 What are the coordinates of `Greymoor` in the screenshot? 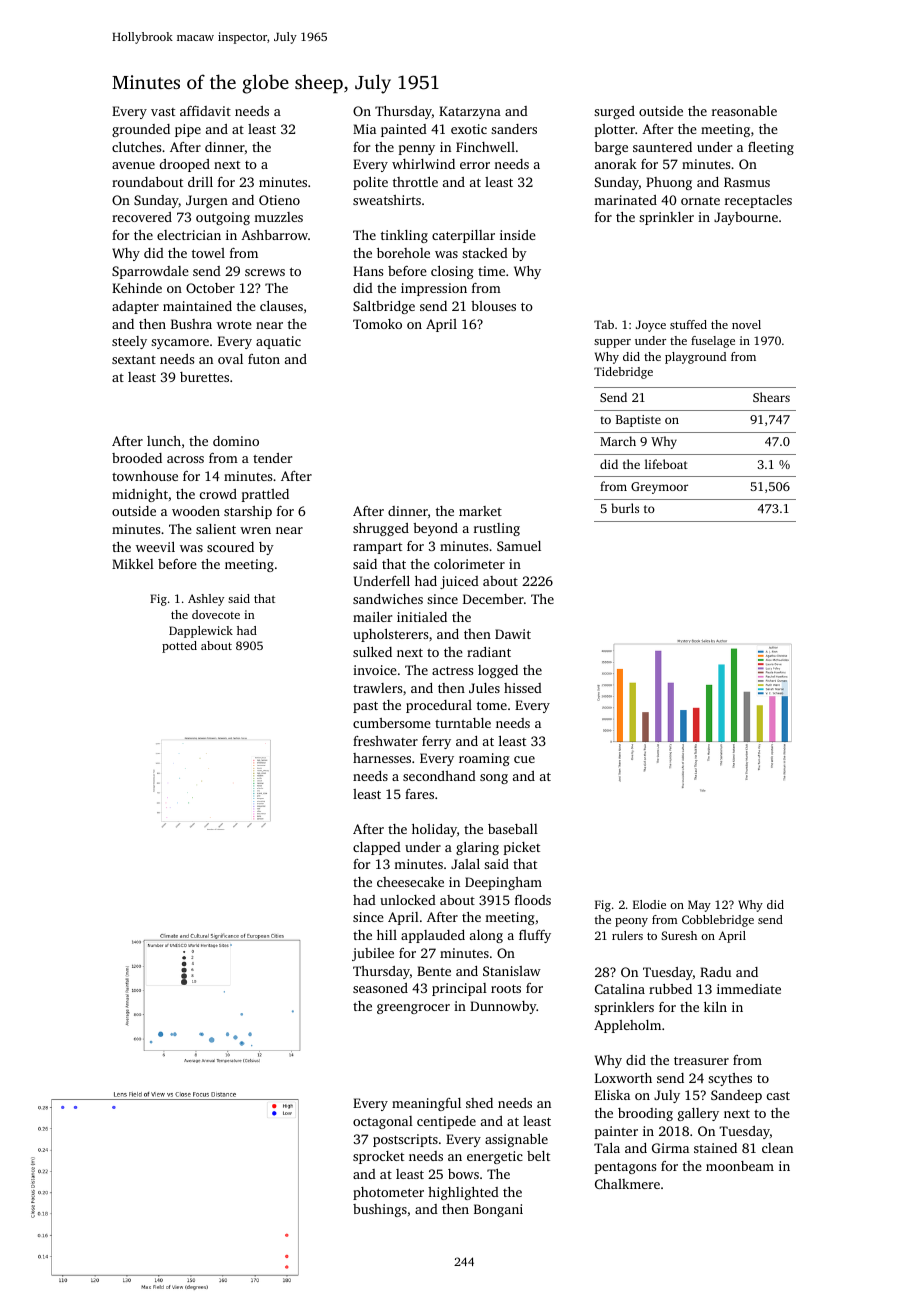 It's located at (659, 488).
